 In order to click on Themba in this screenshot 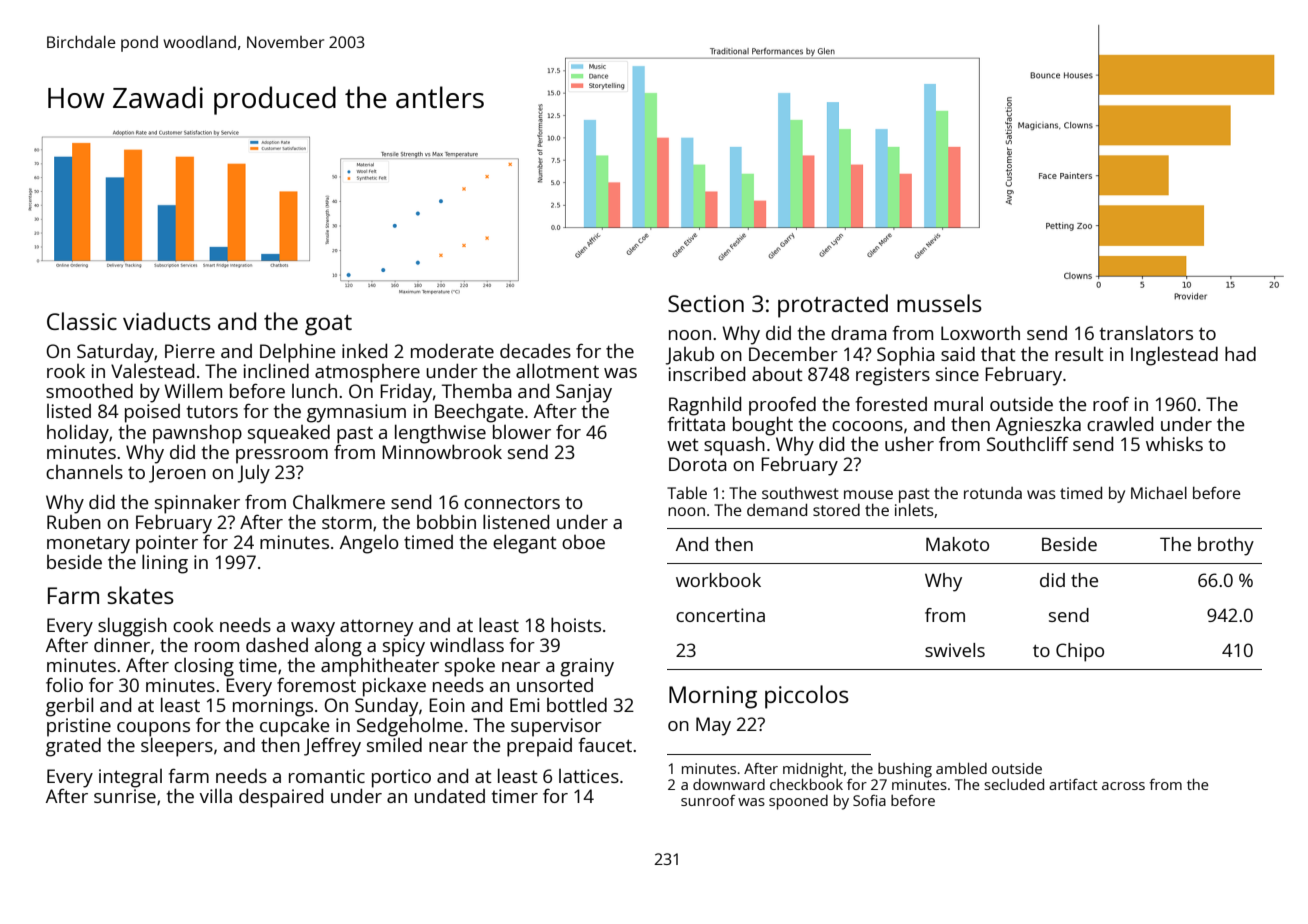, I will do `click(477, 390)`.
